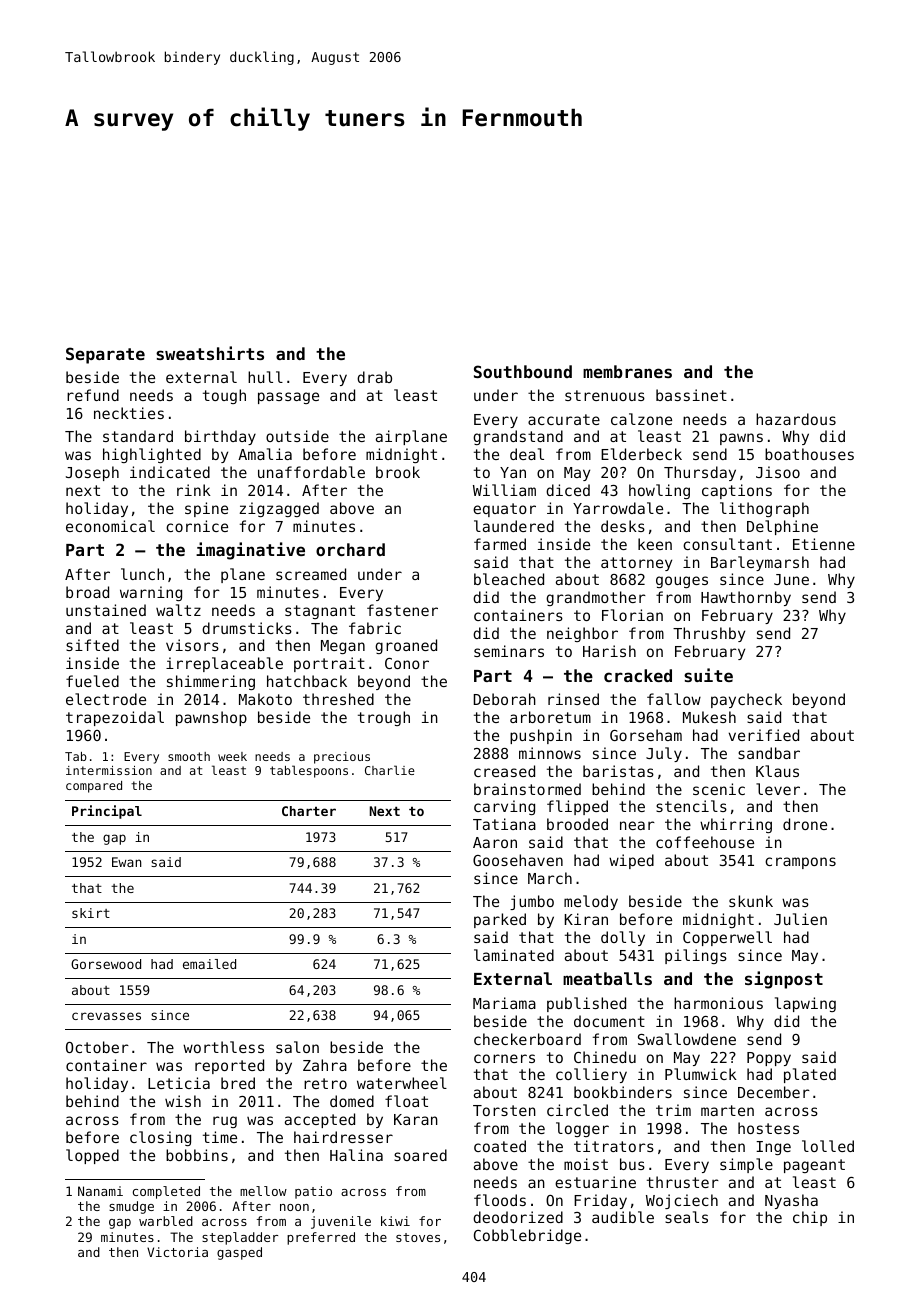 This screenshot has width=924, height=1308. What do you see at coordinates (691, 395) in the screenshot?
I see `bassinet` at bounding box center [691, 395].
